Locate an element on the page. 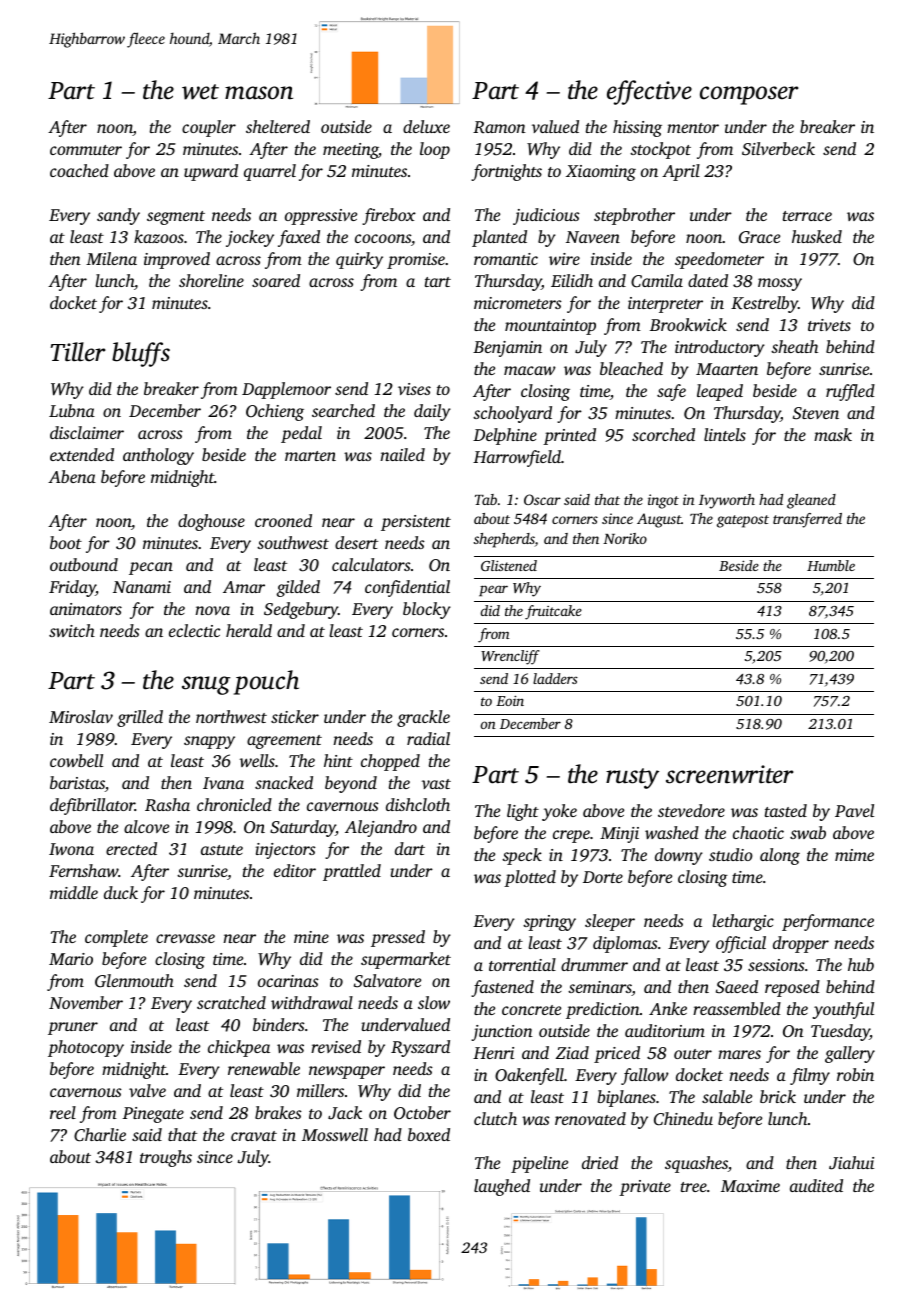 The width and height of the document is (924, 1308). dart is located at coordinates (410, 848).
